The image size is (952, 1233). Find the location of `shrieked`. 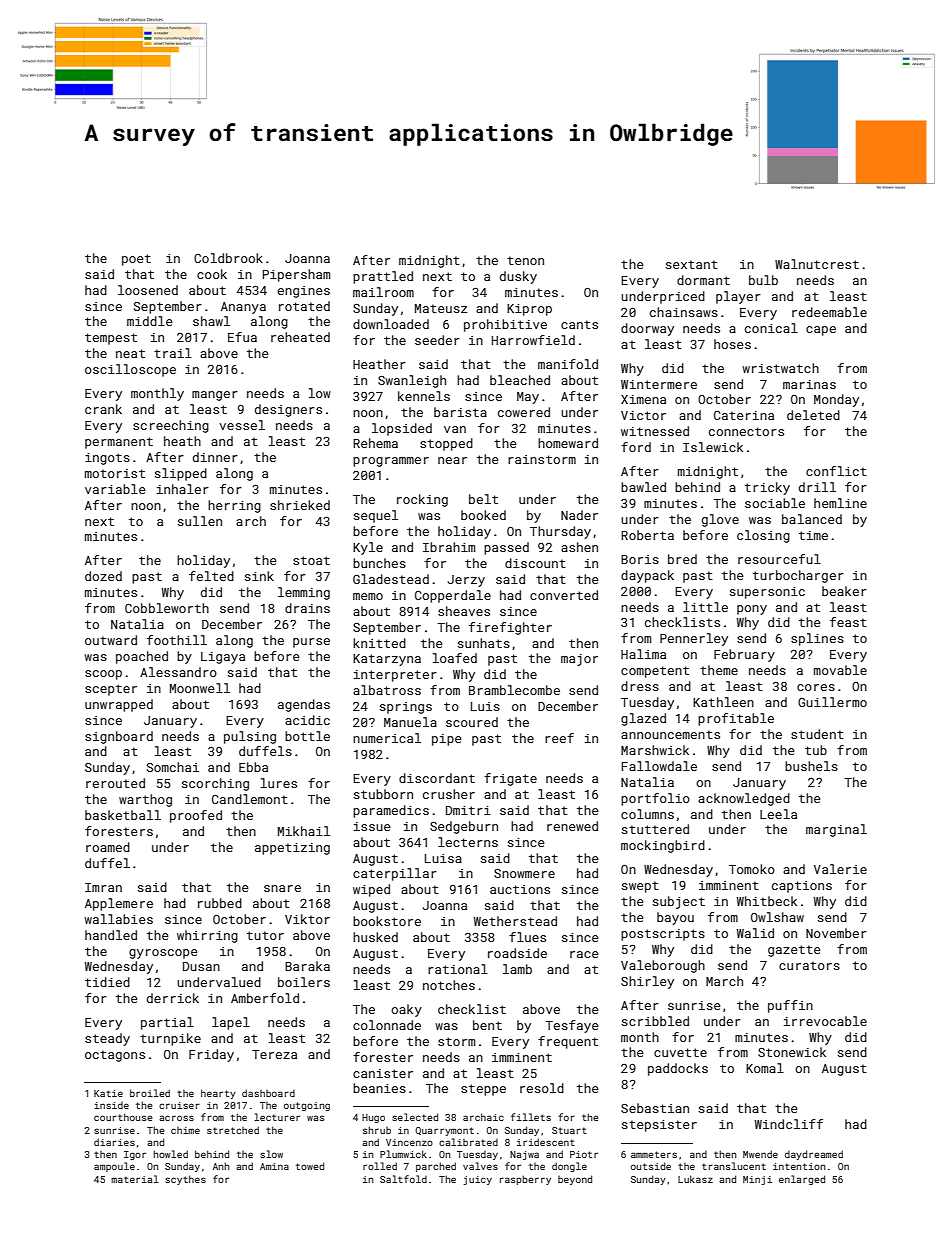

shrieked is located at coordinates (300, 505).
